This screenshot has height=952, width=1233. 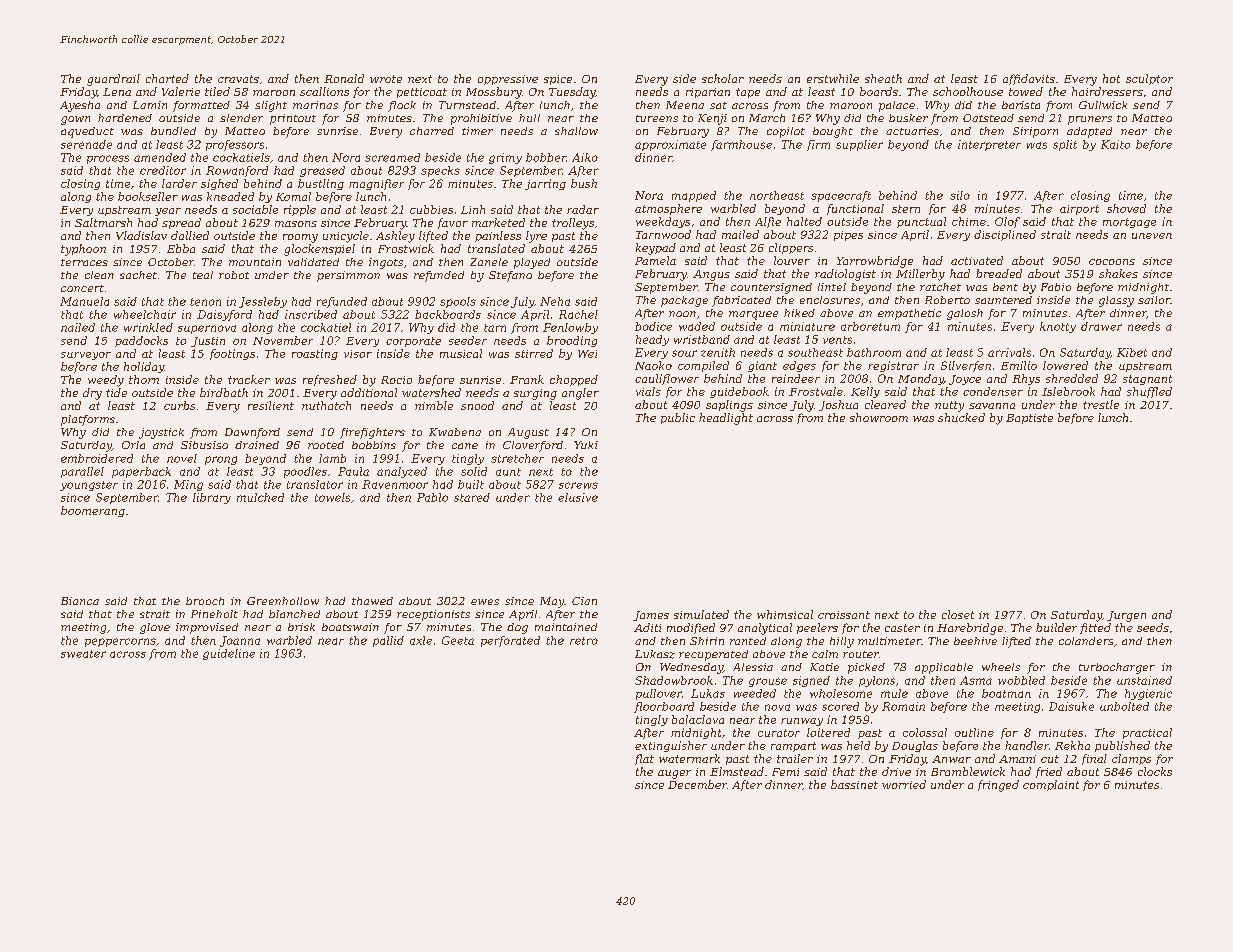 I want to click on December, so click(x=697, y=784).
